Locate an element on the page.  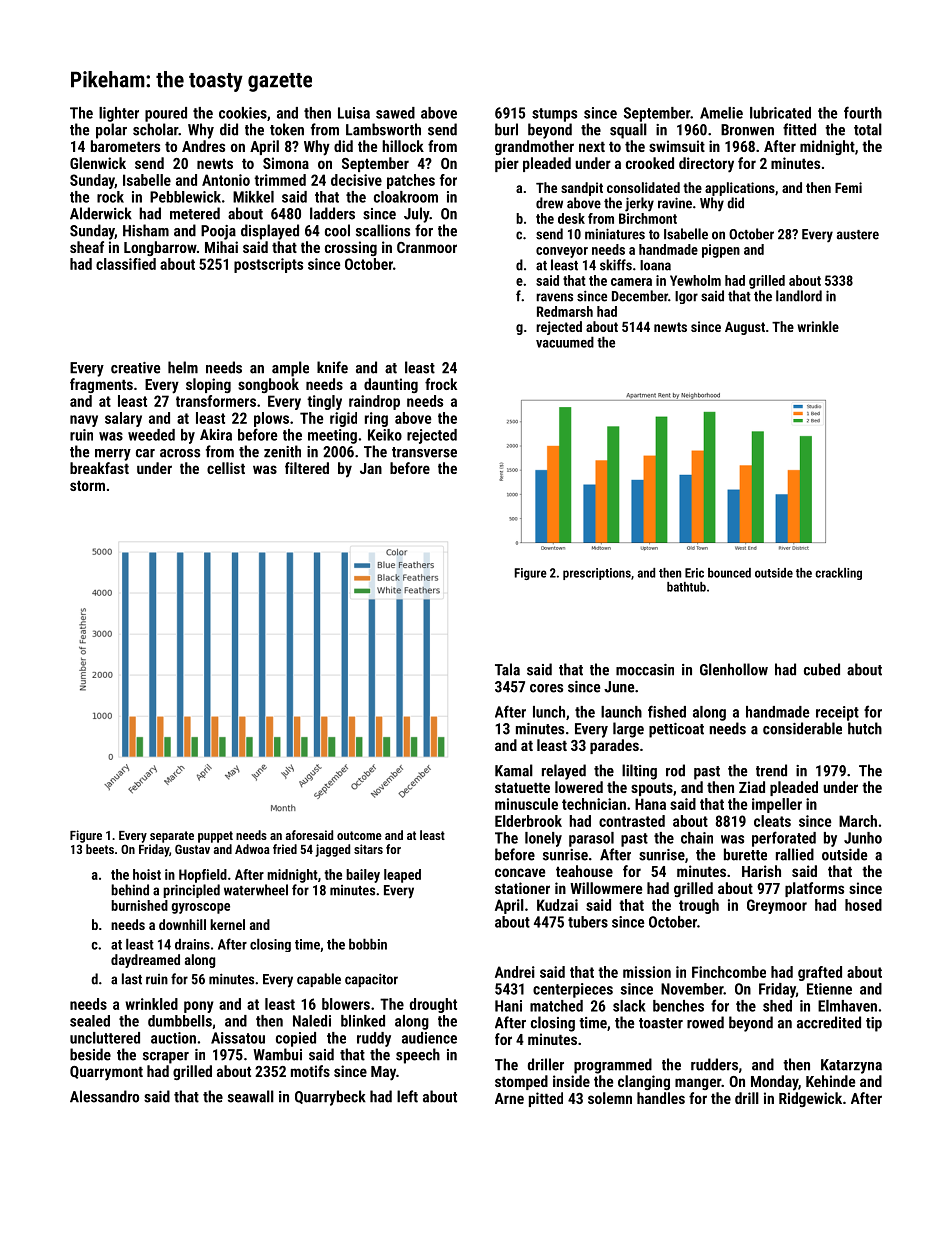
technician is located at coordinates (594, 804).
